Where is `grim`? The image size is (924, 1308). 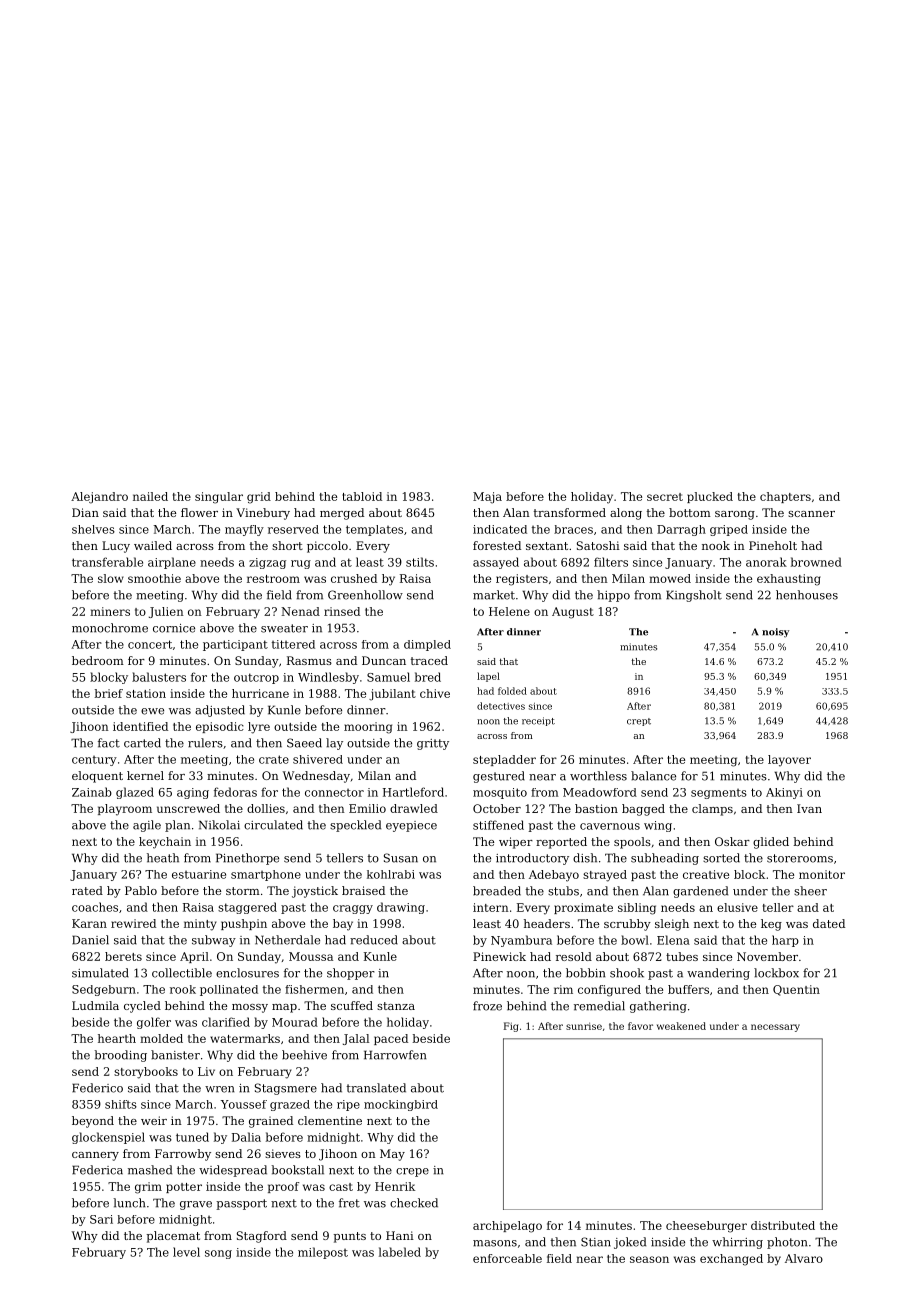
grim is located at coordinates (148, 1188).
